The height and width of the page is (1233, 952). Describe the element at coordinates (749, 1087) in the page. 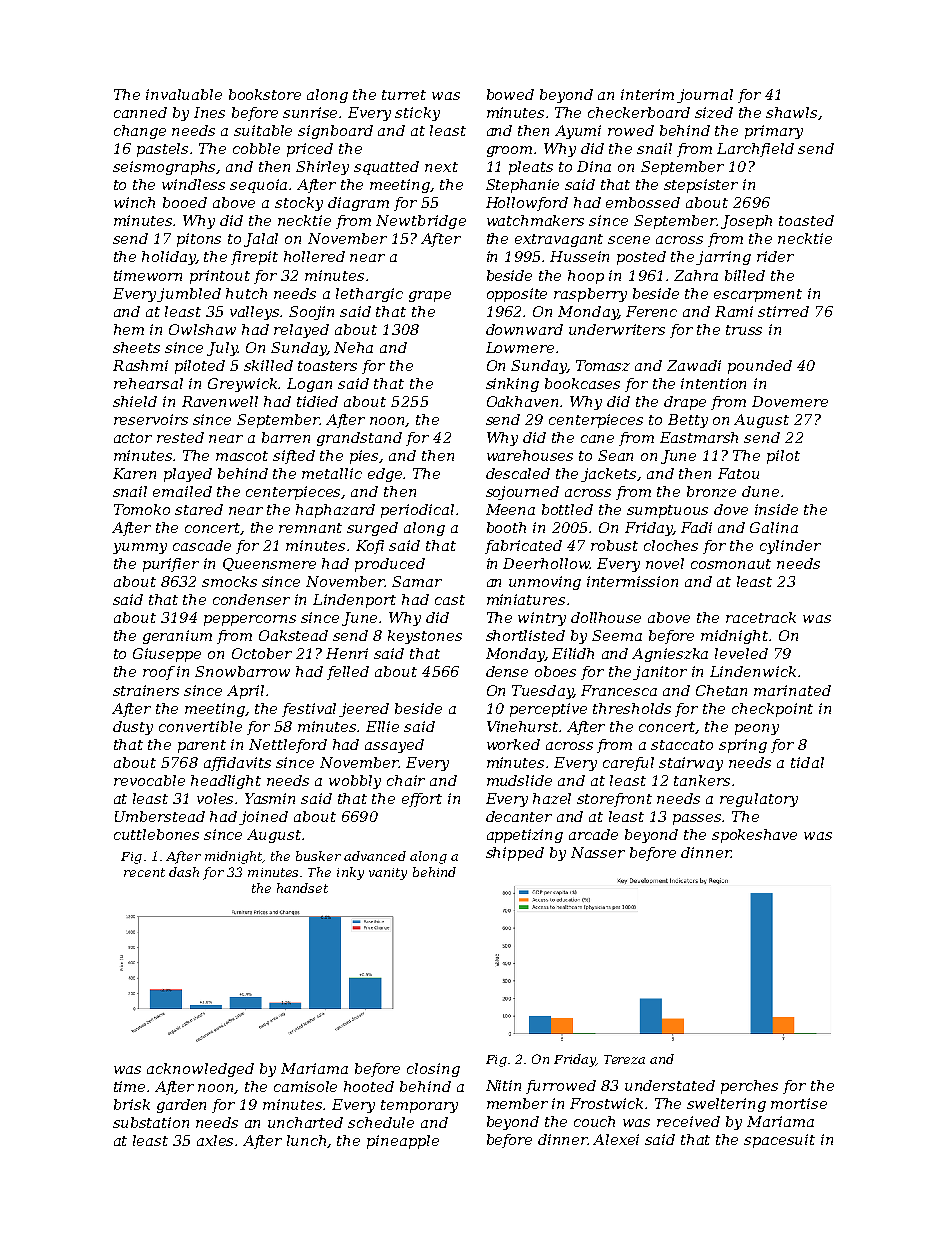

I see `perches` at that location.
